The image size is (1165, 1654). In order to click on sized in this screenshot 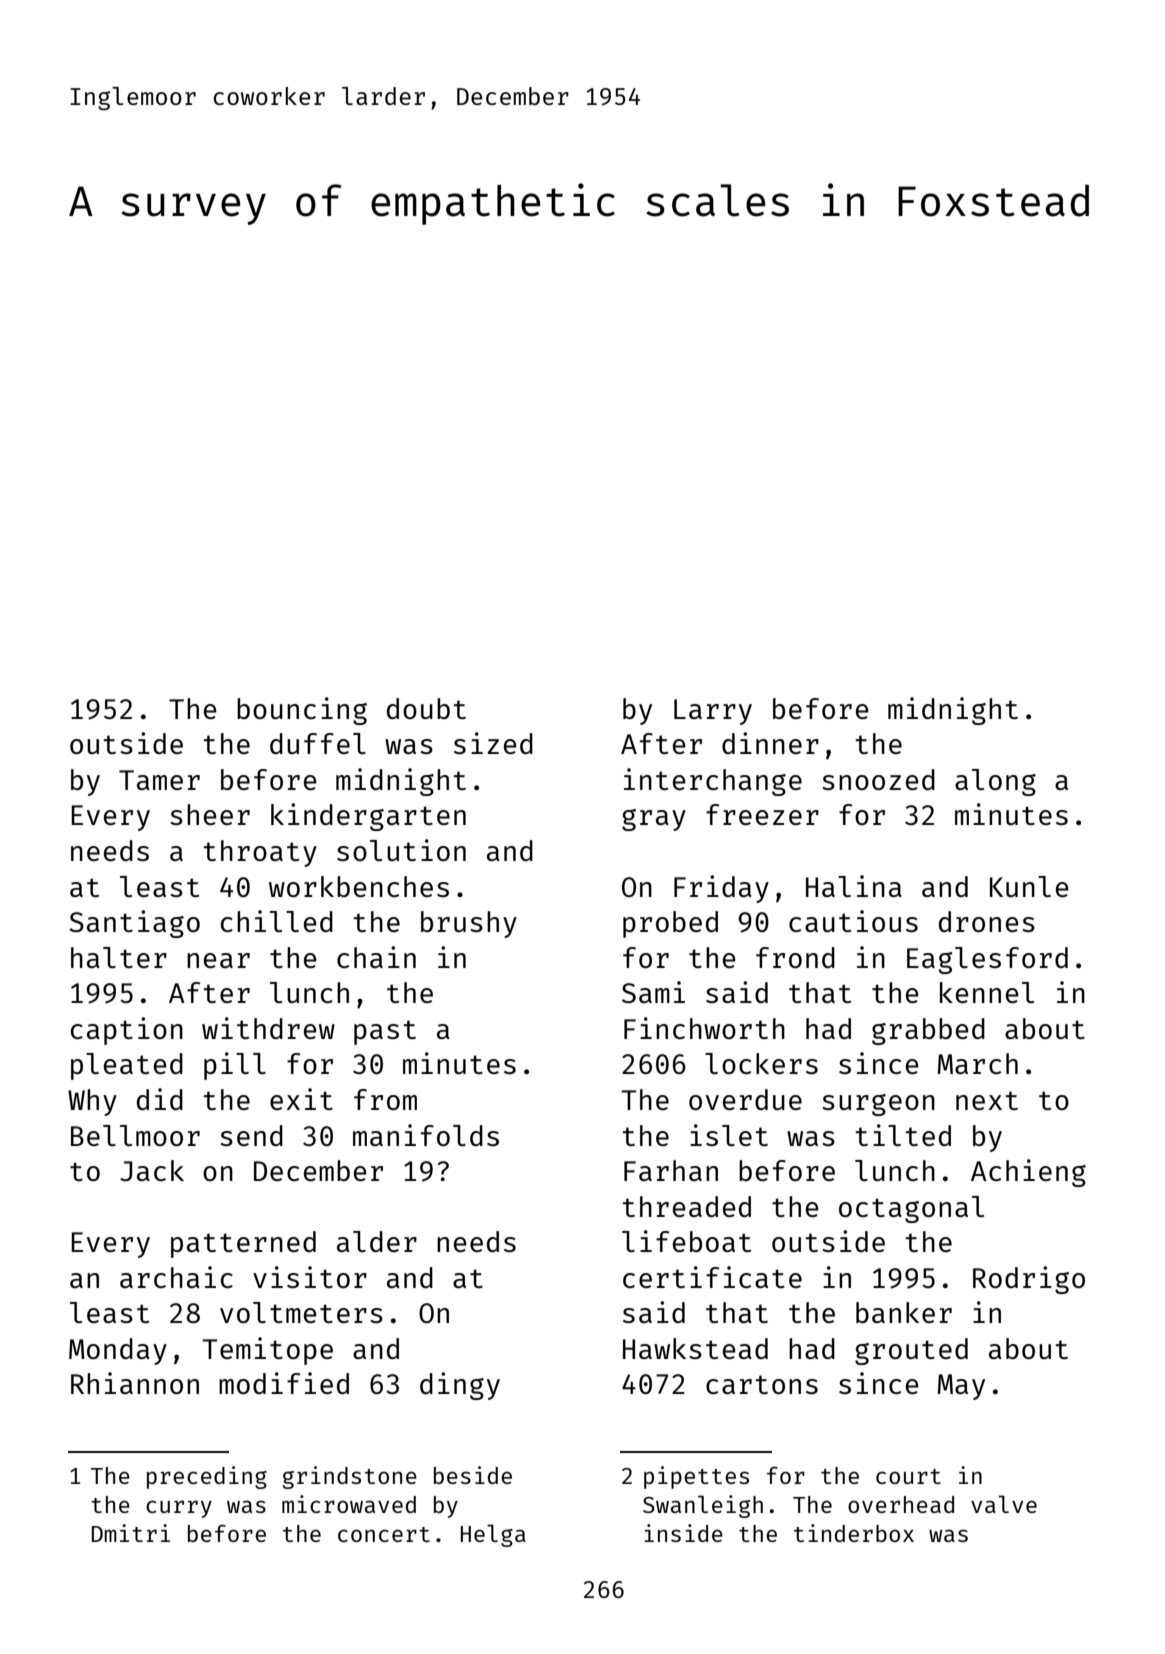, I will do `click(493, 743)`.
